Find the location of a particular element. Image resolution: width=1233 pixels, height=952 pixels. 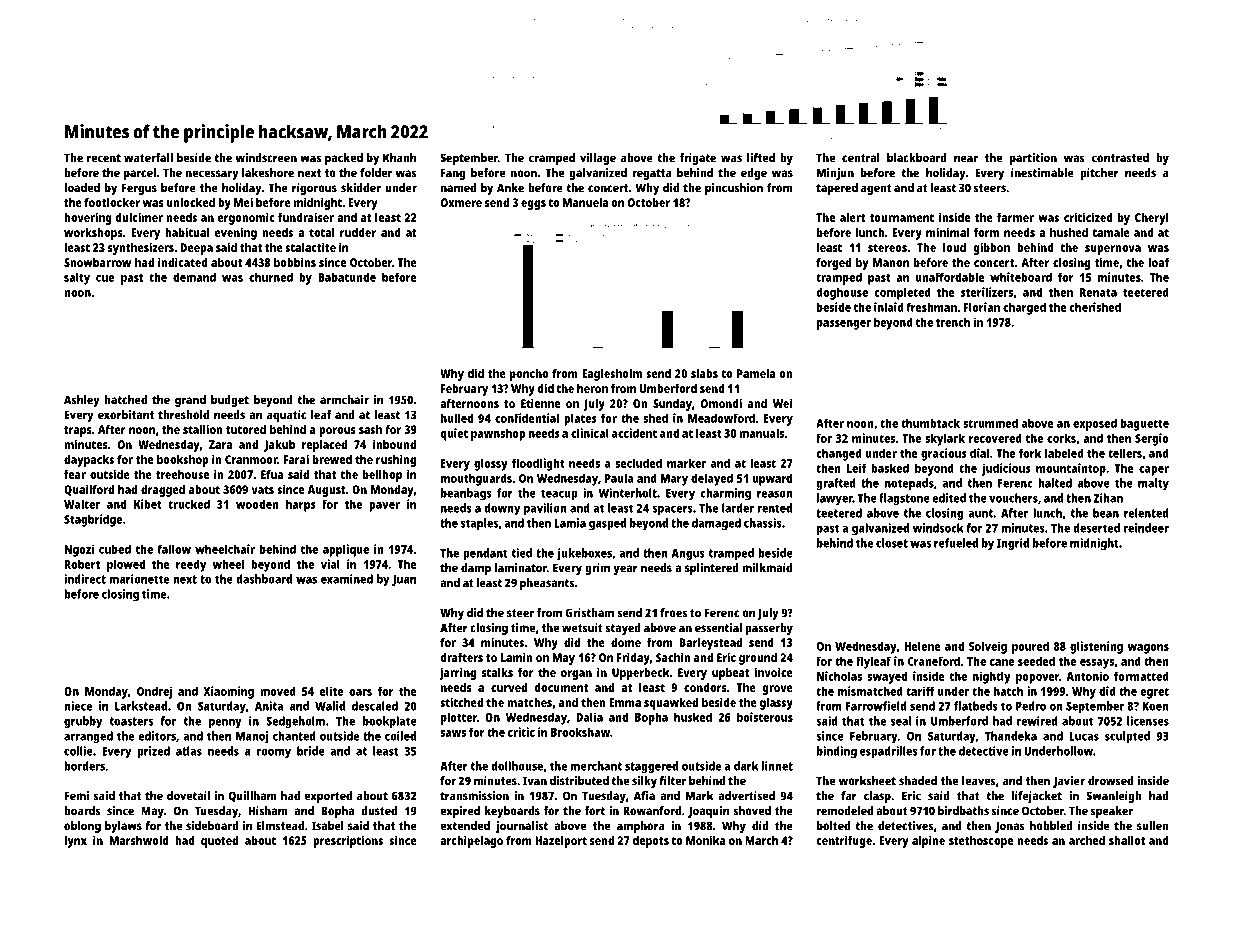

basked is located at coordinates (890, 468).
